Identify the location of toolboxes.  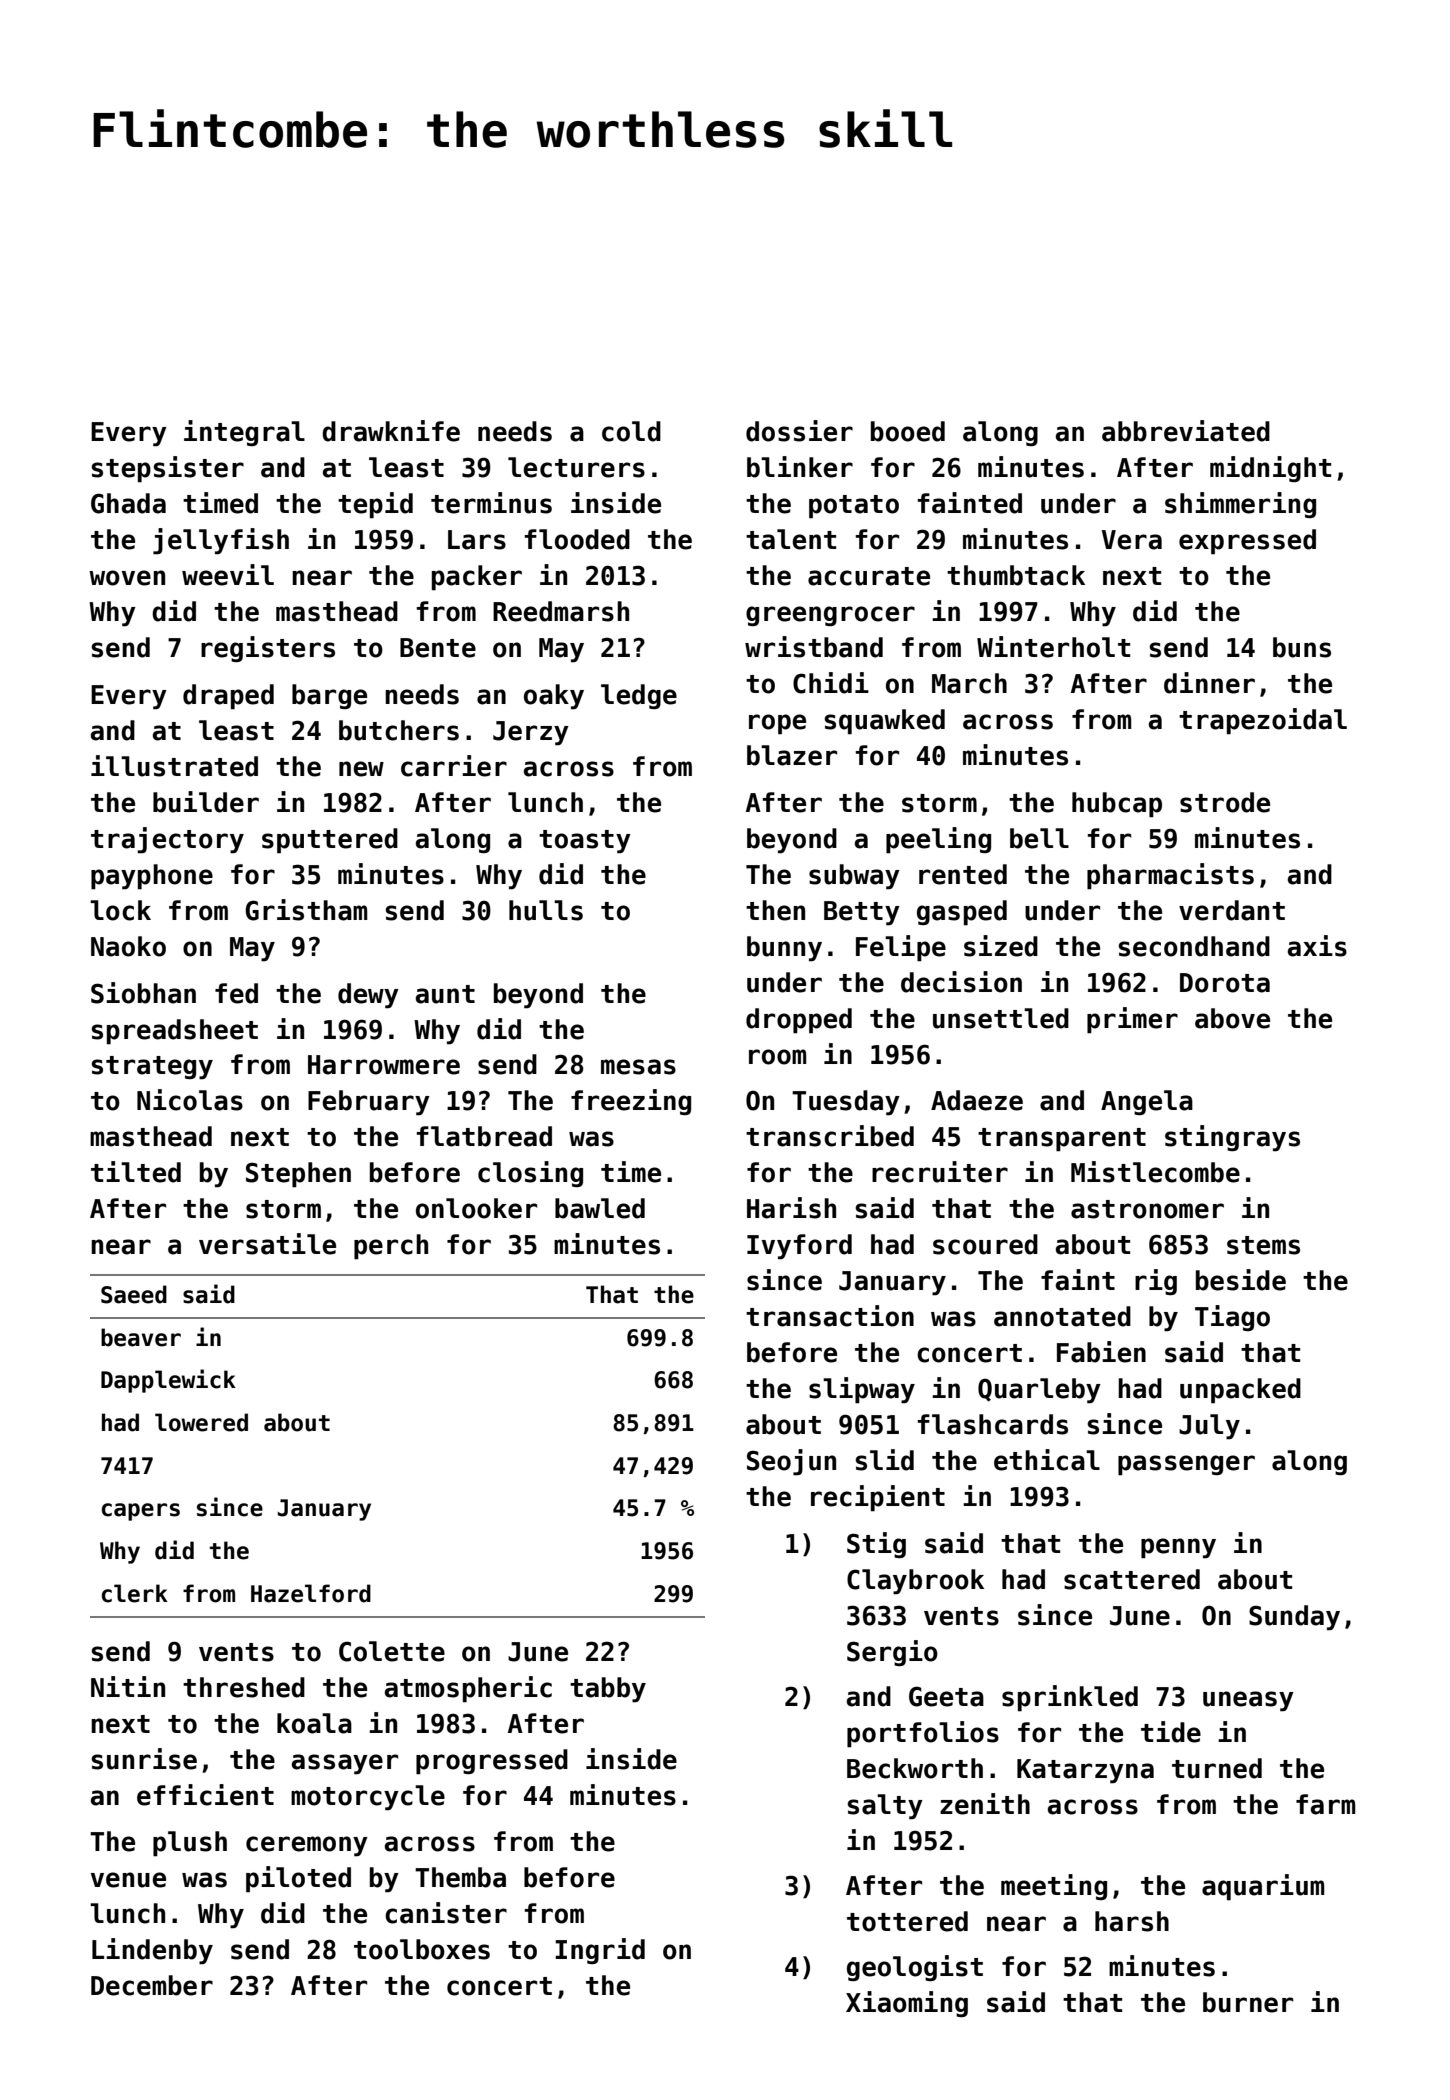
(422, 1949).
